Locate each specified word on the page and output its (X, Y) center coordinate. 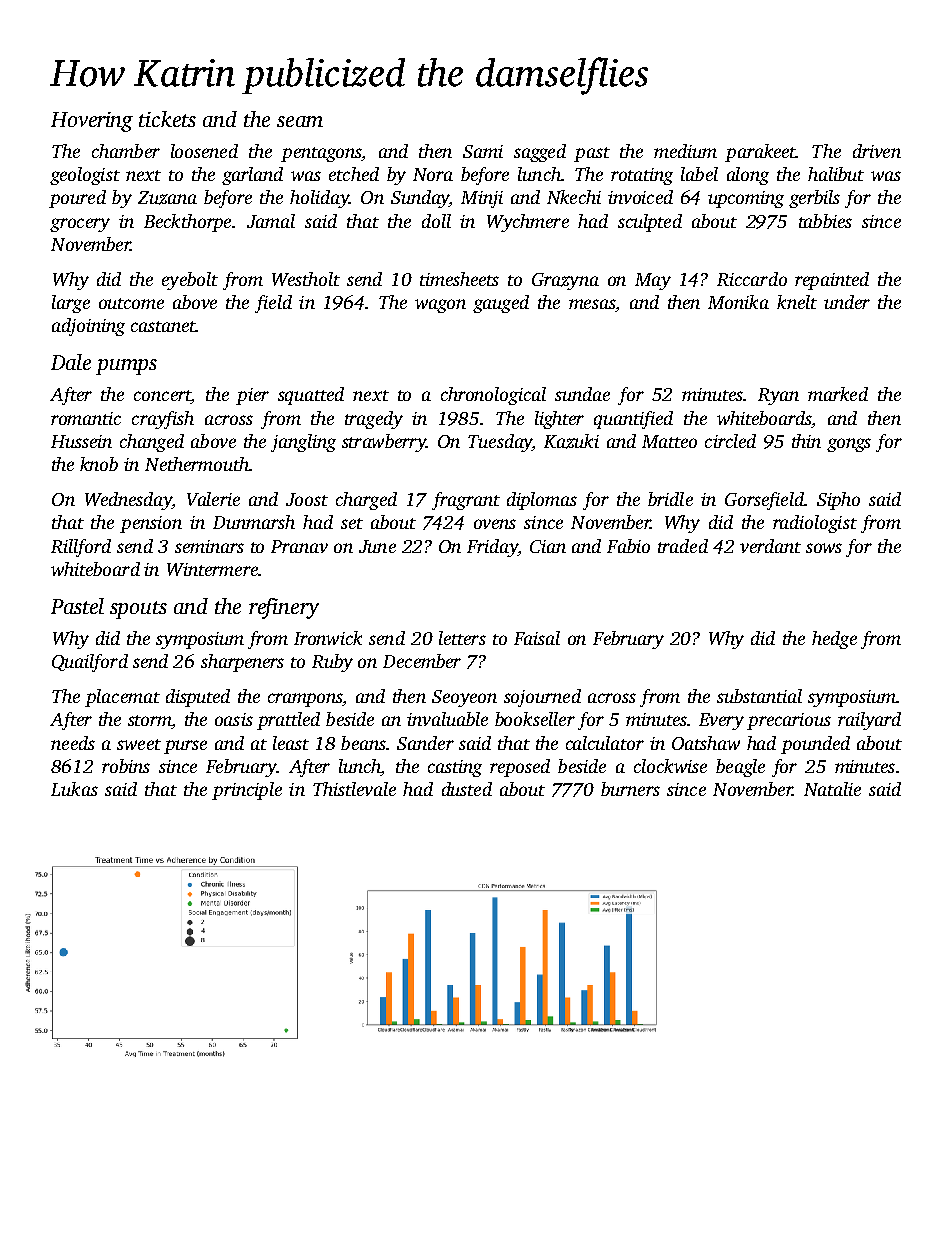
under (847, 302)
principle (247, 791)
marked (838, 394)
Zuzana (167, 198)
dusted (467, 789)
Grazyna (565, 281)
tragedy (374, 420)
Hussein (81, 441)
